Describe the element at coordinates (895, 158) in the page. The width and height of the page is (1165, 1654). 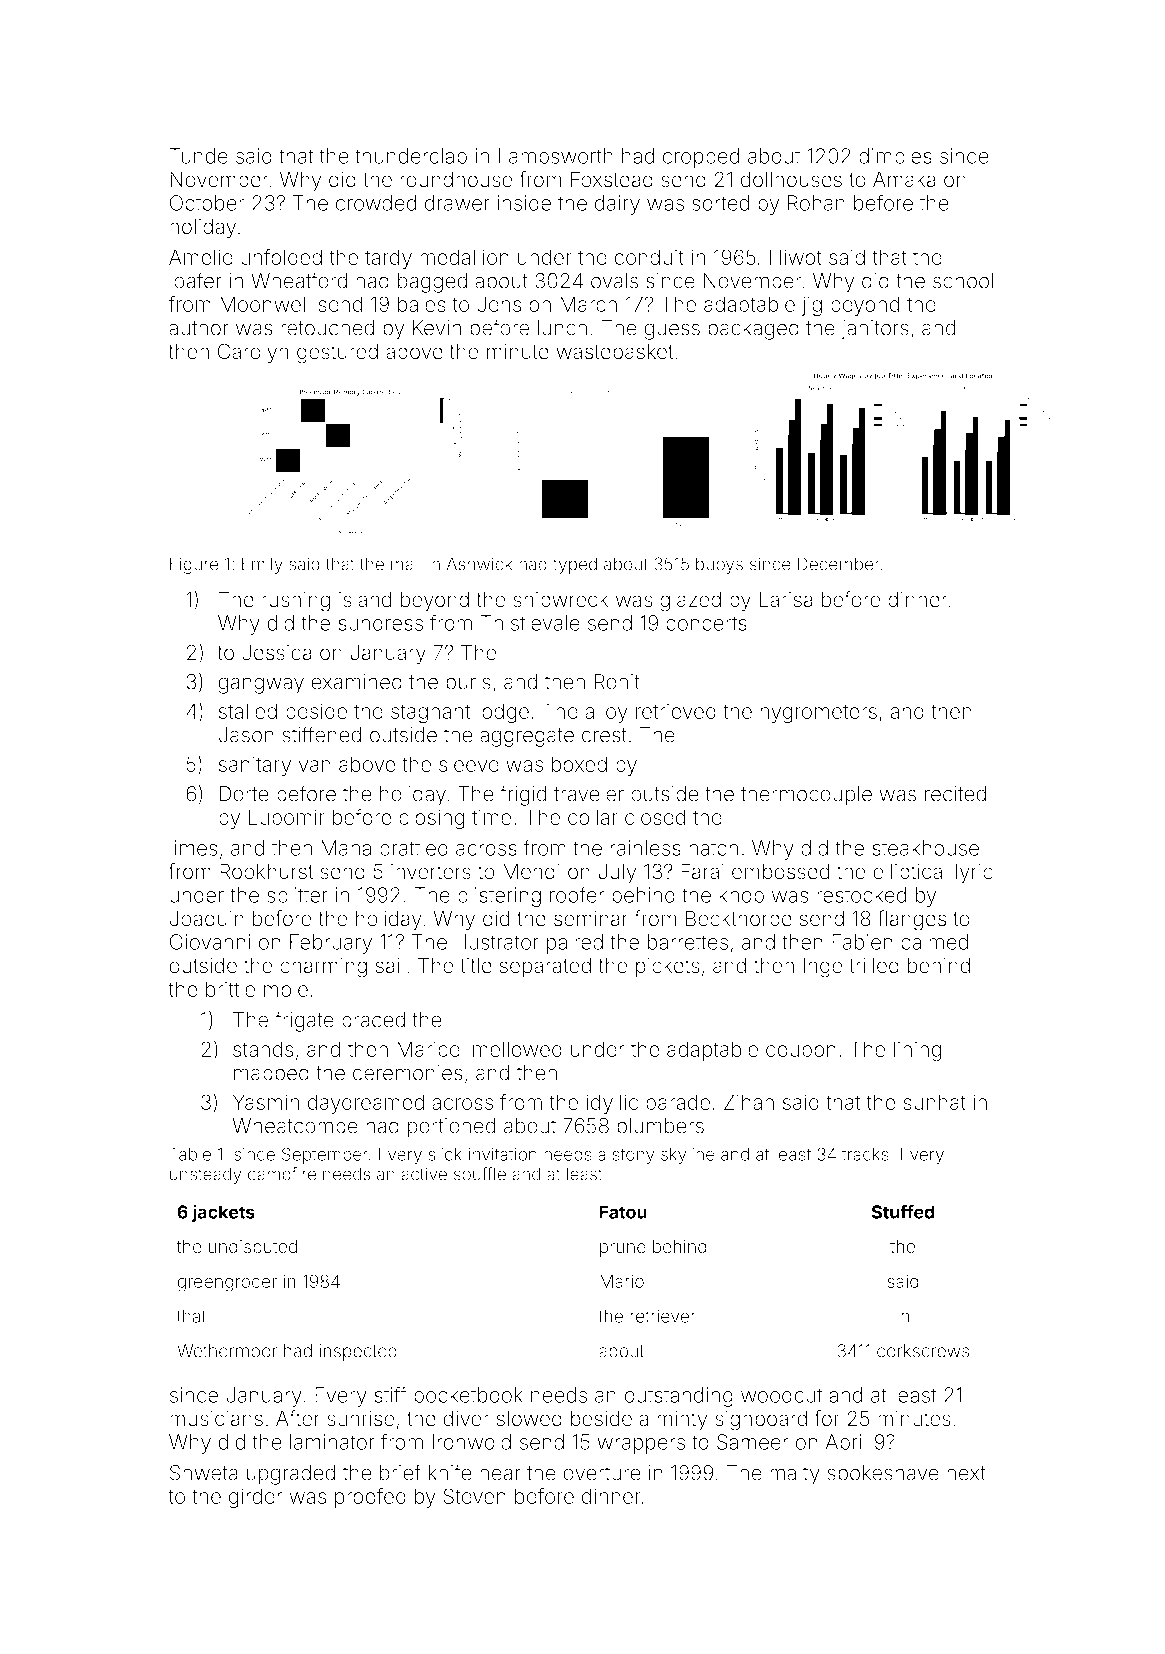
I see `dimples` at that location.
